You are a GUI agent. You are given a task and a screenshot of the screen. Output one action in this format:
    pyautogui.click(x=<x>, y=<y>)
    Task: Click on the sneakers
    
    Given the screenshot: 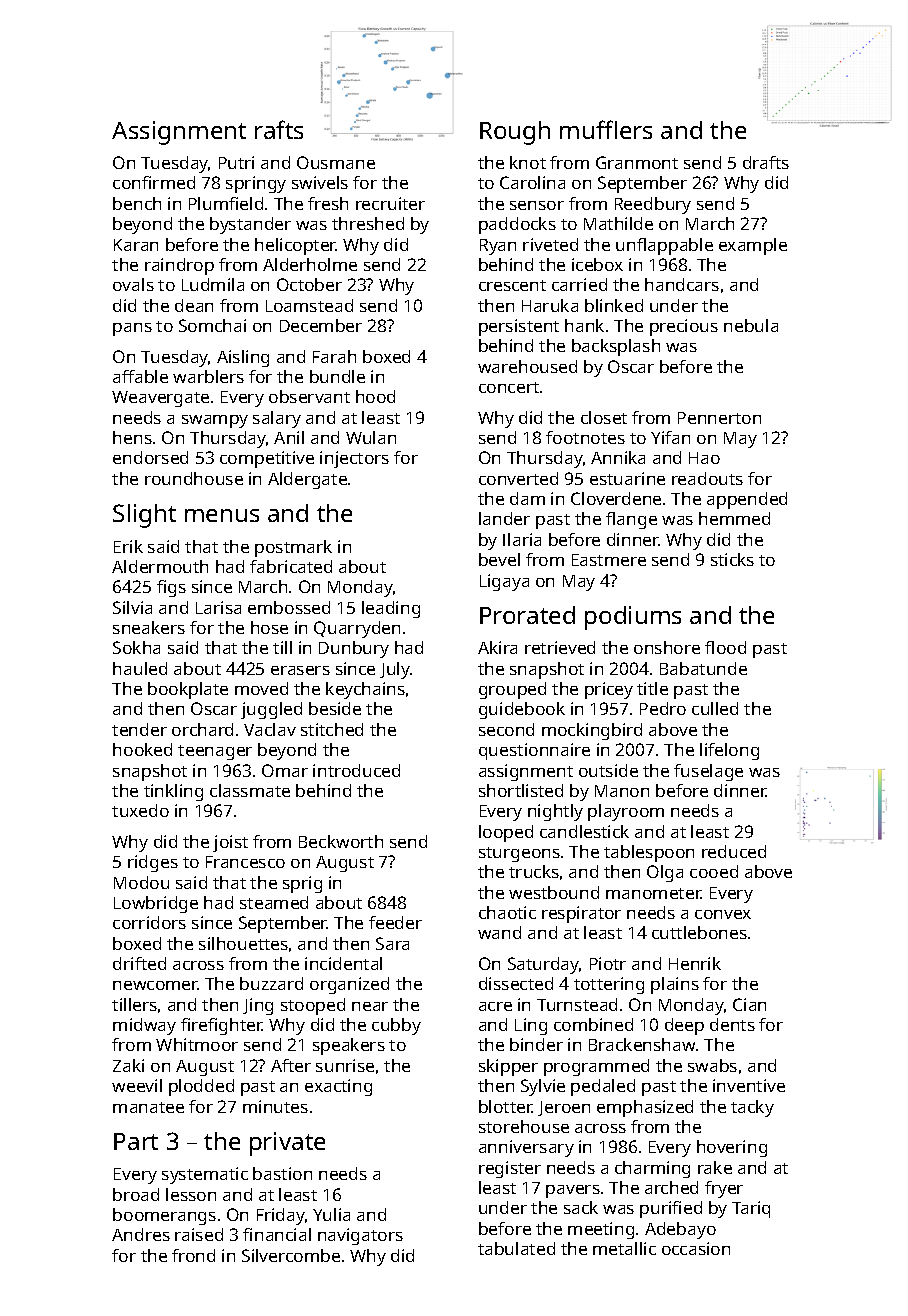 What is the action you would take?
    pyautogui.click(x=149, y=627)
